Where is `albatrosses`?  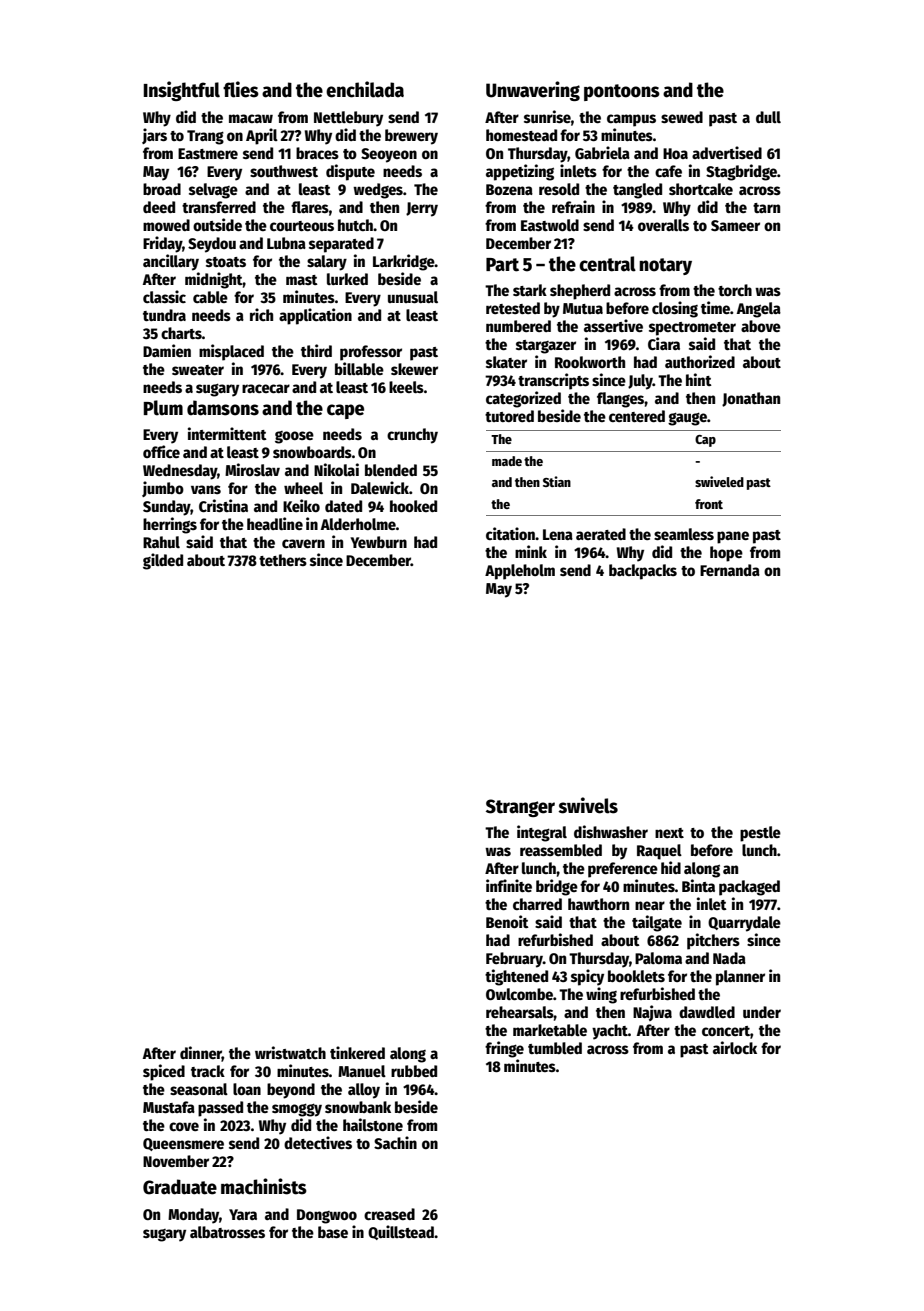 albatrosses is located at coordinates (227, 1232).
